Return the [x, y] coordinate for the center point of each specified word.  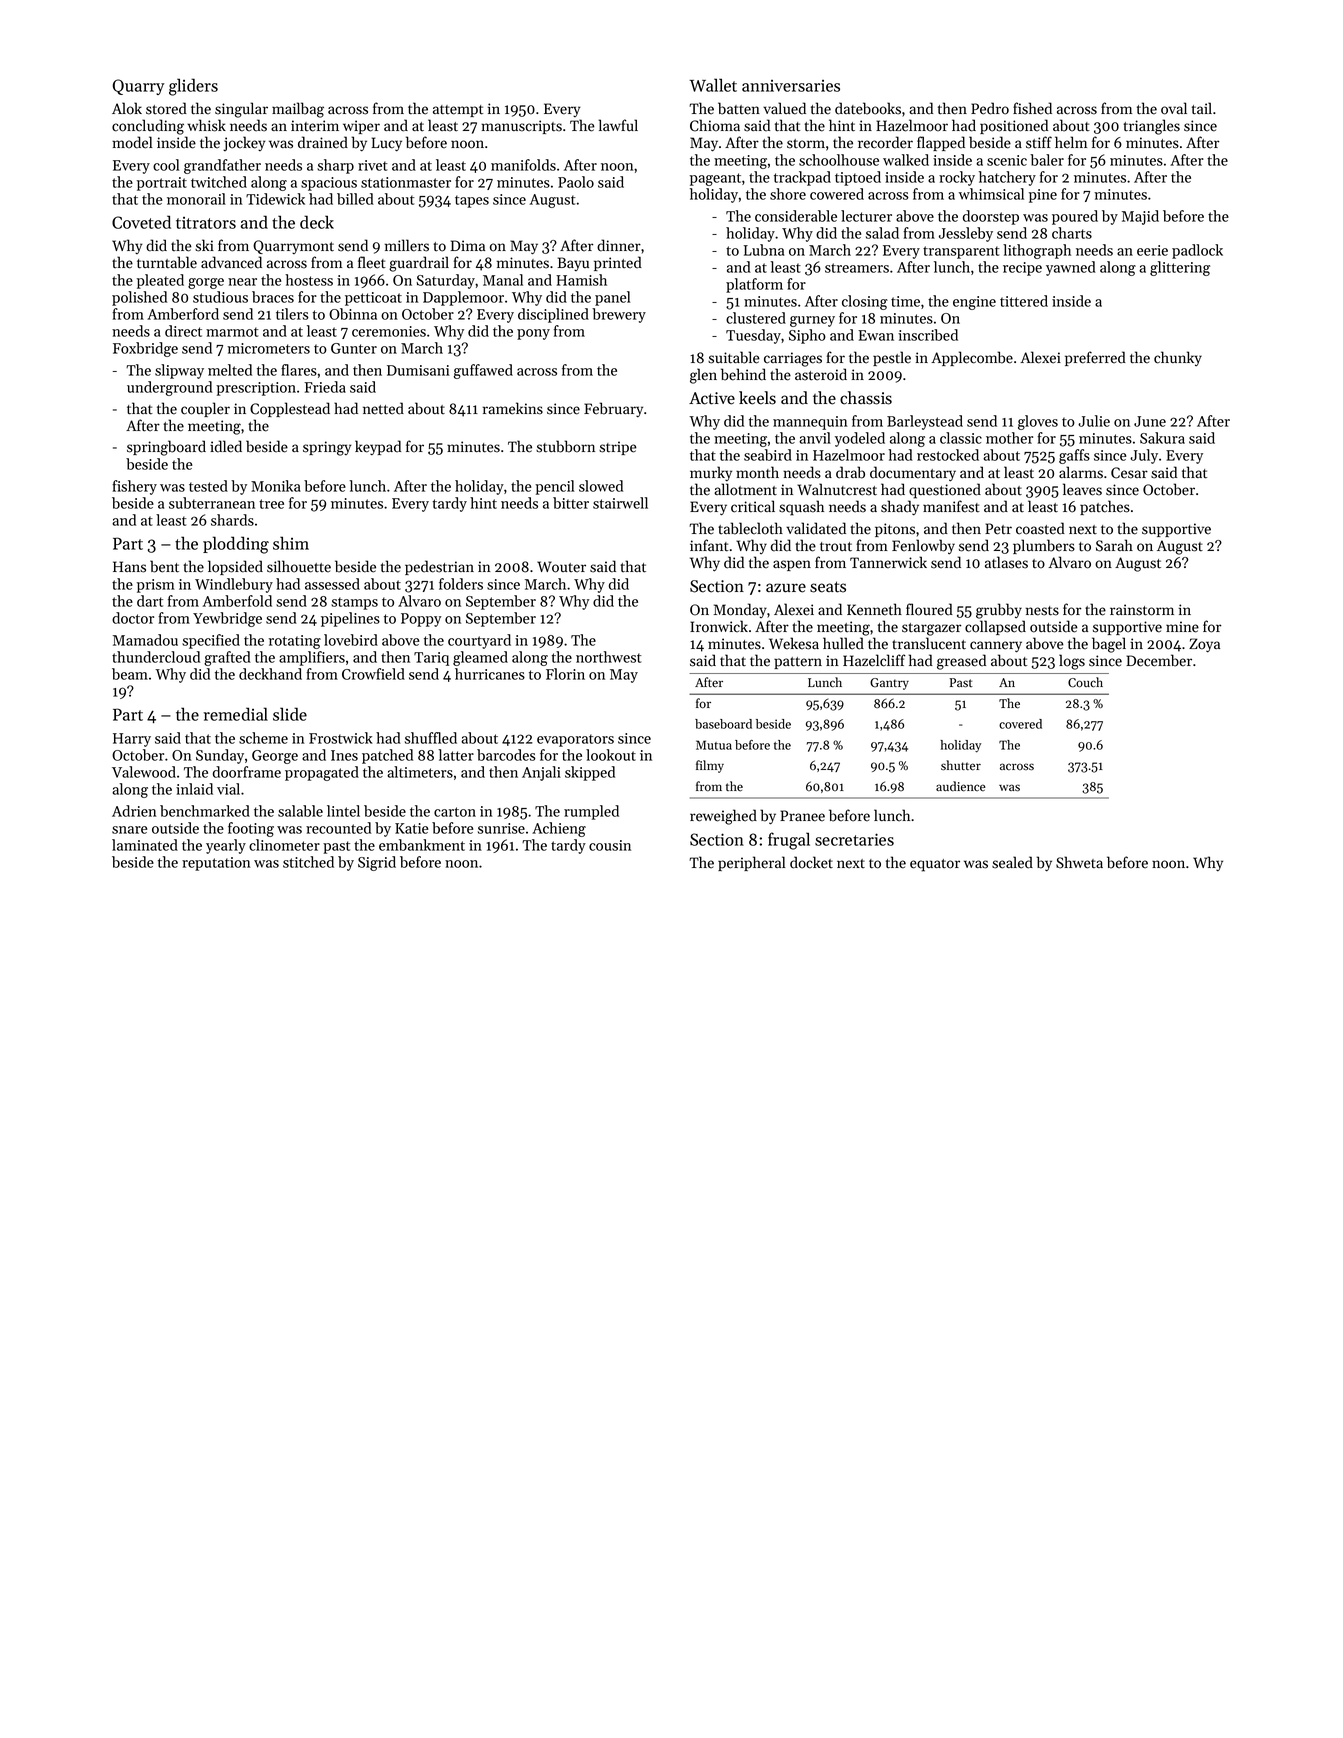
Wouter [561, 567]
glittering [1180, 268]
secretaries [854, 839]
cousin [610, 845]
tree [271, 504]
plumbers [1044, 546]
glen [703, 376]
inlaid [194, 789]
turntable [167, 262]
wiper [361, 127]
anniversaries [791, 86]
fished [1032, 108]
